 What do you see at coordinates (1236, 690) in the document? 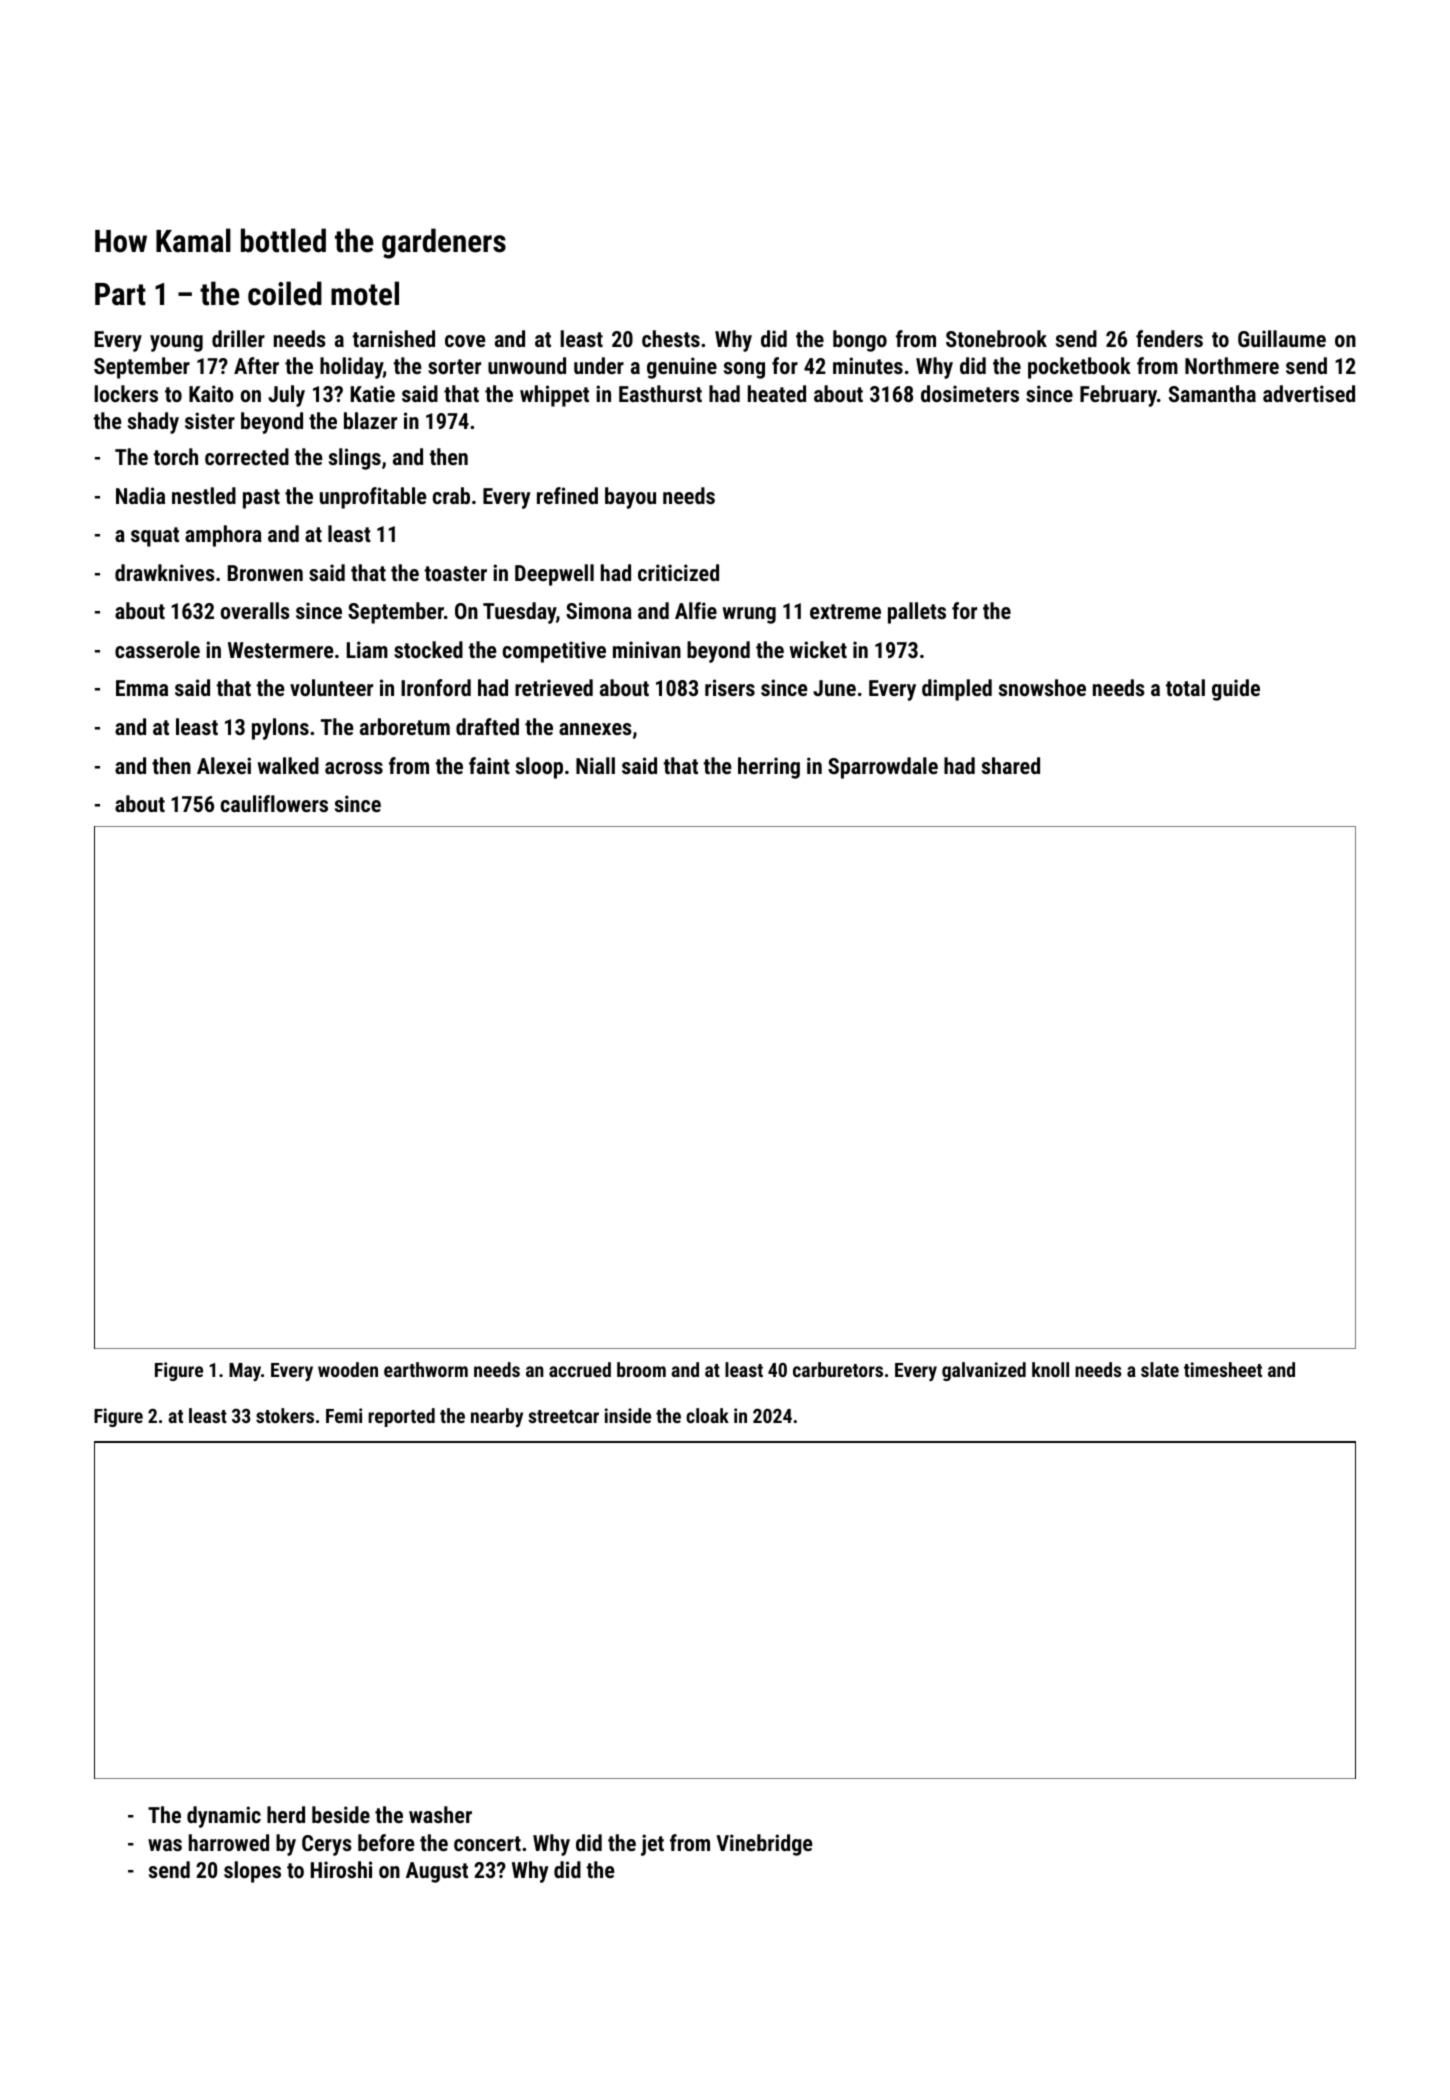
I see `guide` at bounding box center [1236, 690].
